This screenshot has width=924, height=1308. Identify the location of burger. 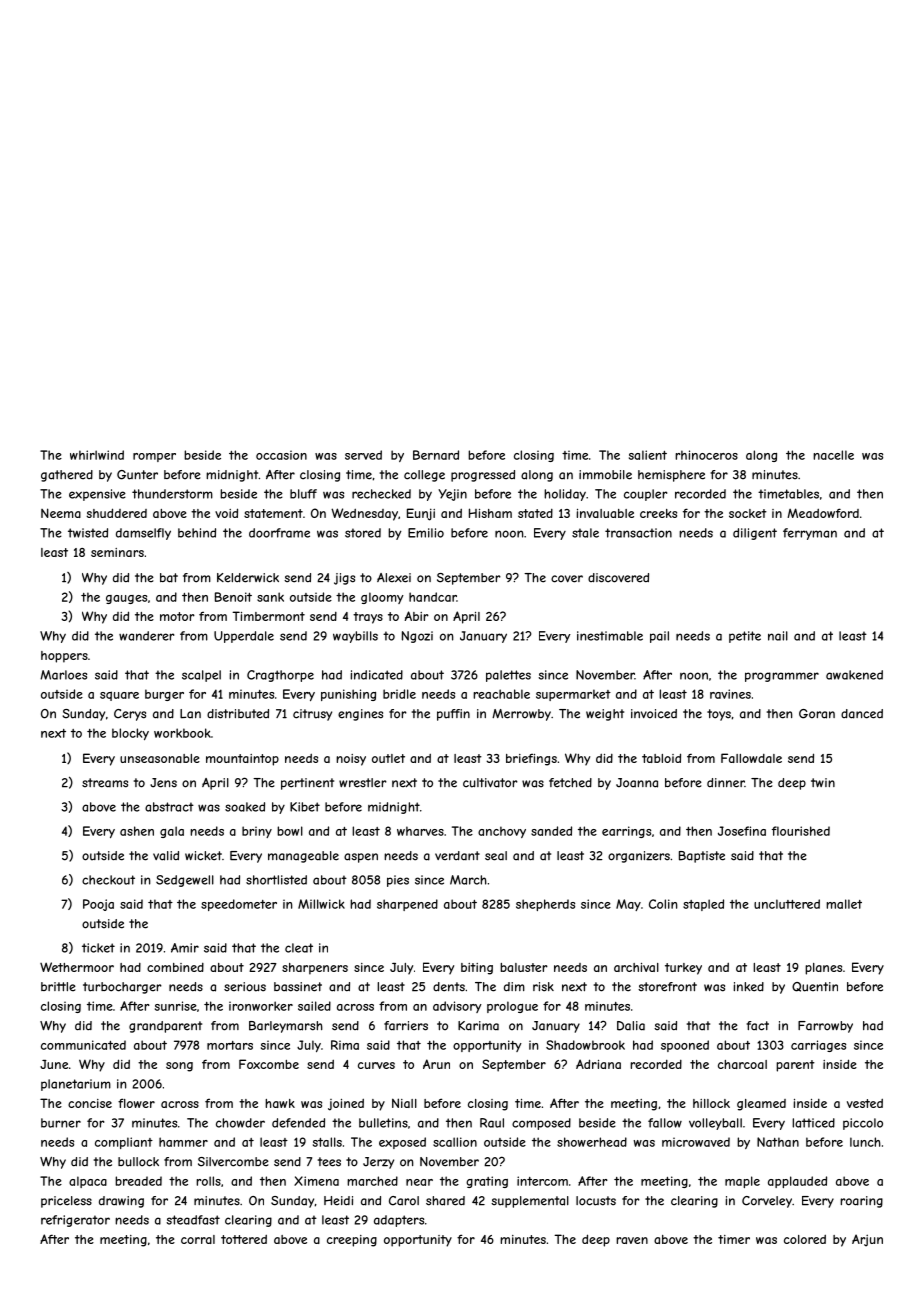
(164, 695).
